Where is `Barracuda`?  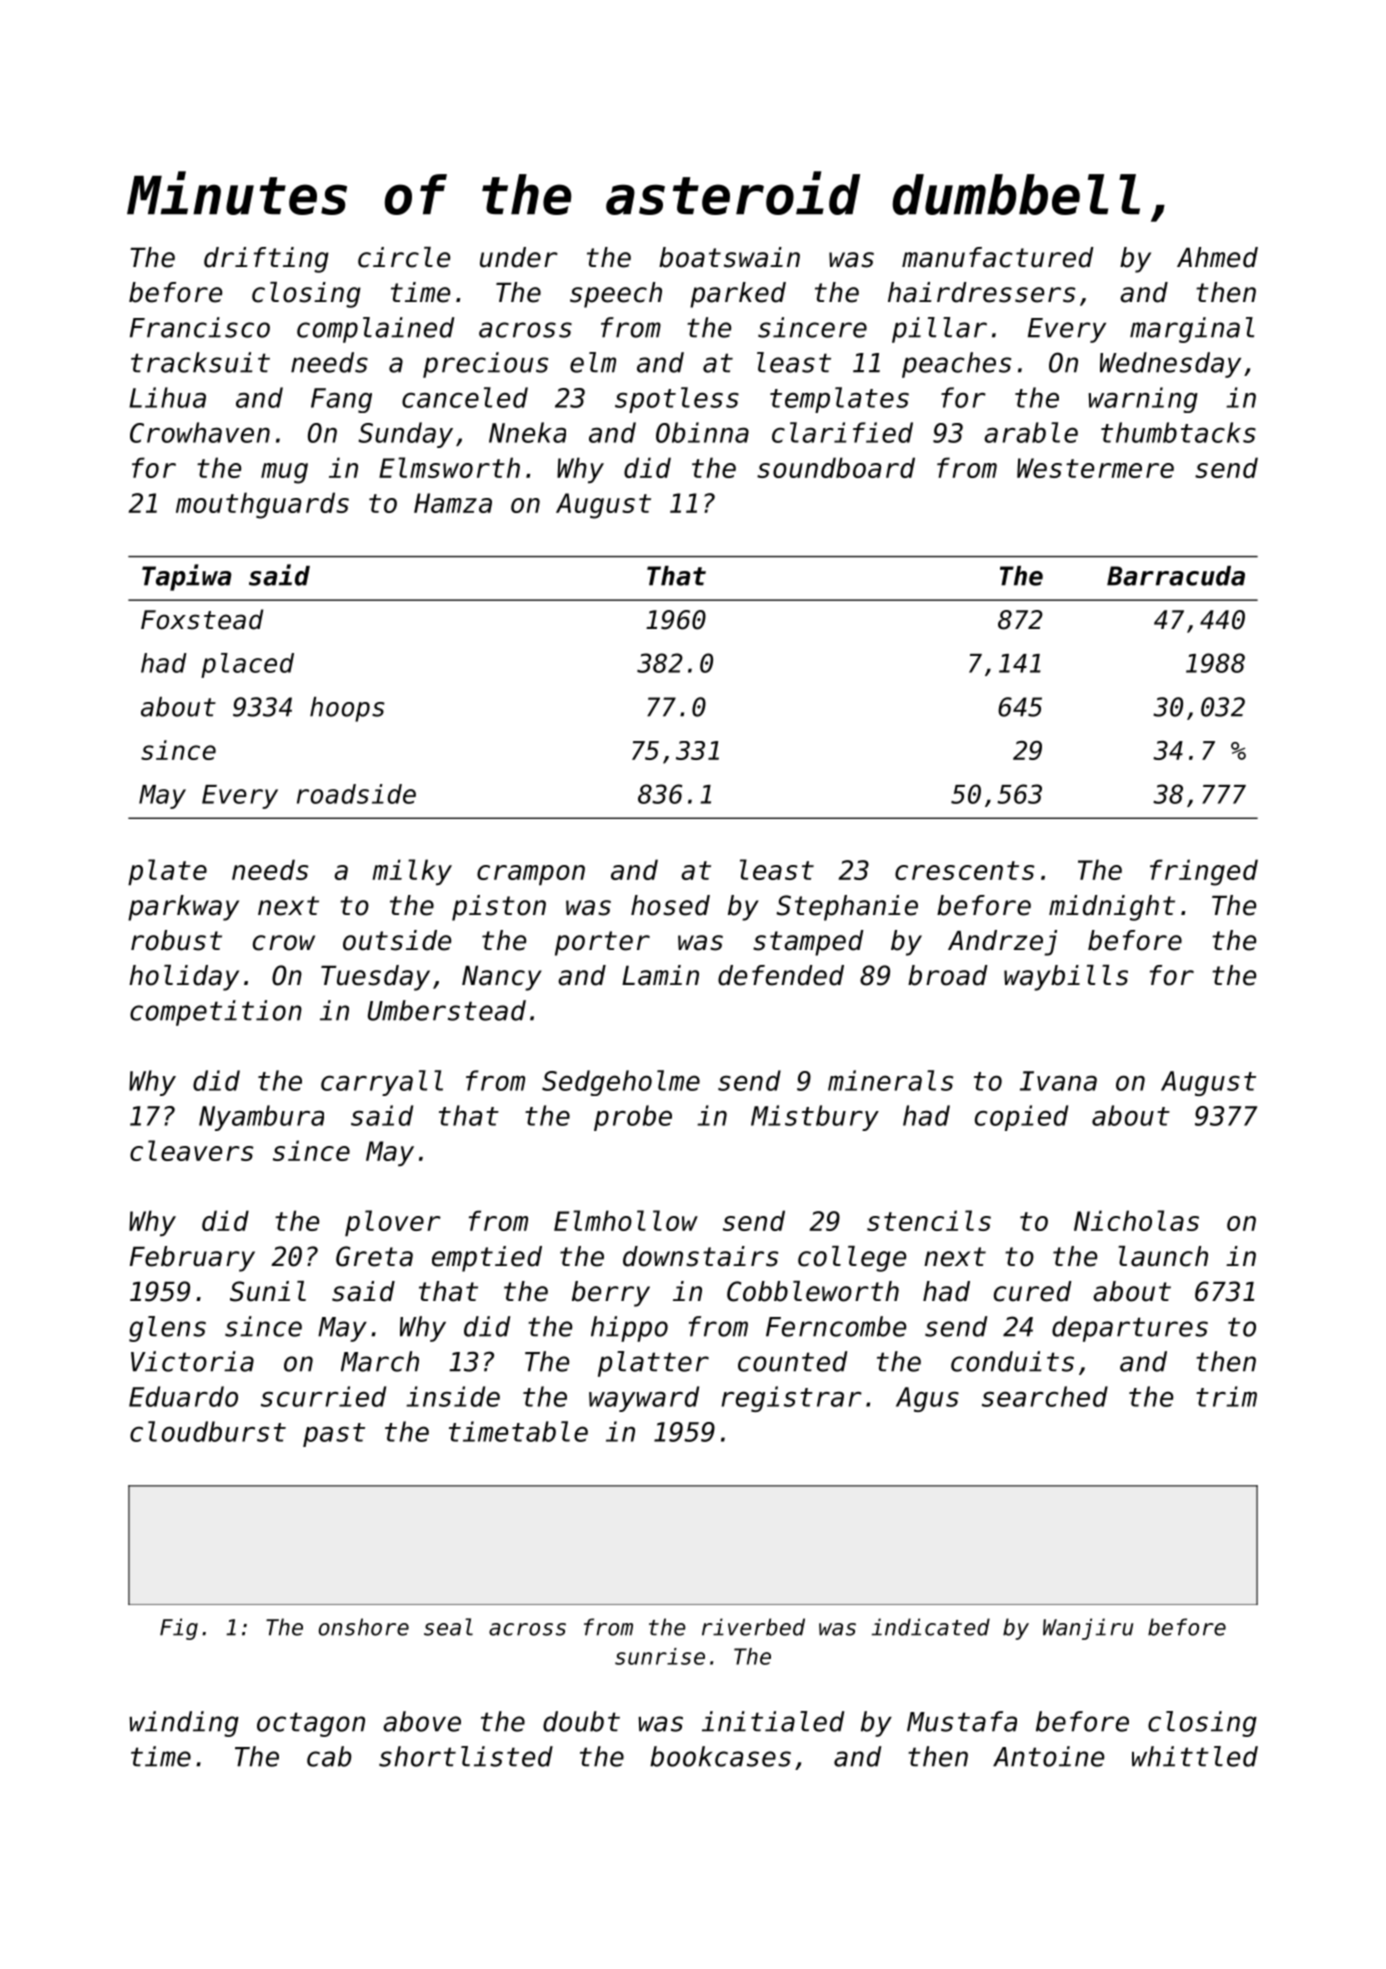 Barracuda is located at coordinates (1176, 576).
